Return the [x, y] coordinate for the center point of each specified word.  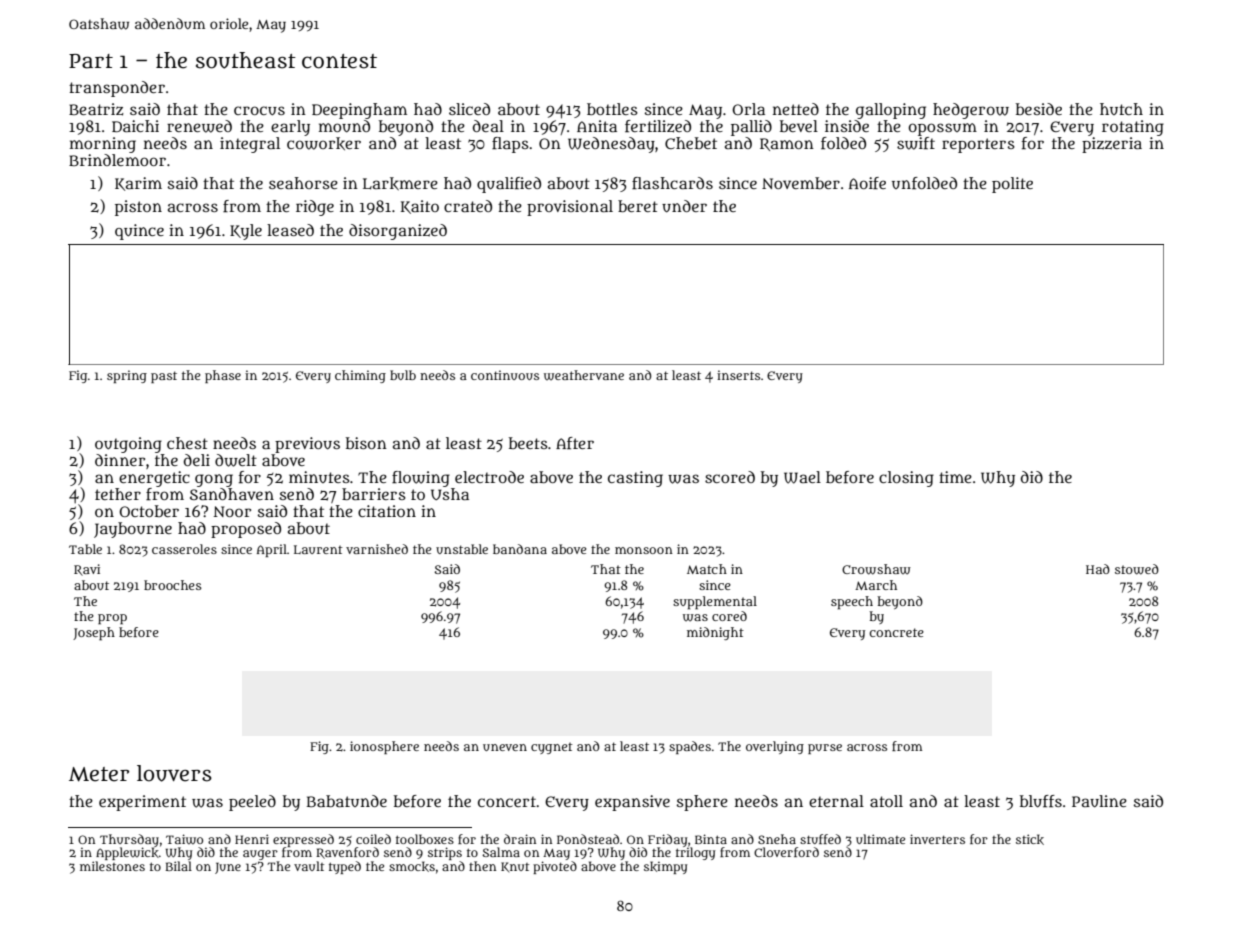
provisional [570, 208]
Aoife [867, 183]
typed [345, 867]
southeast [246, 60]
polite [1012, 185]
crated [468, 206]
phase [223, 376]
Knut [515, 867]
